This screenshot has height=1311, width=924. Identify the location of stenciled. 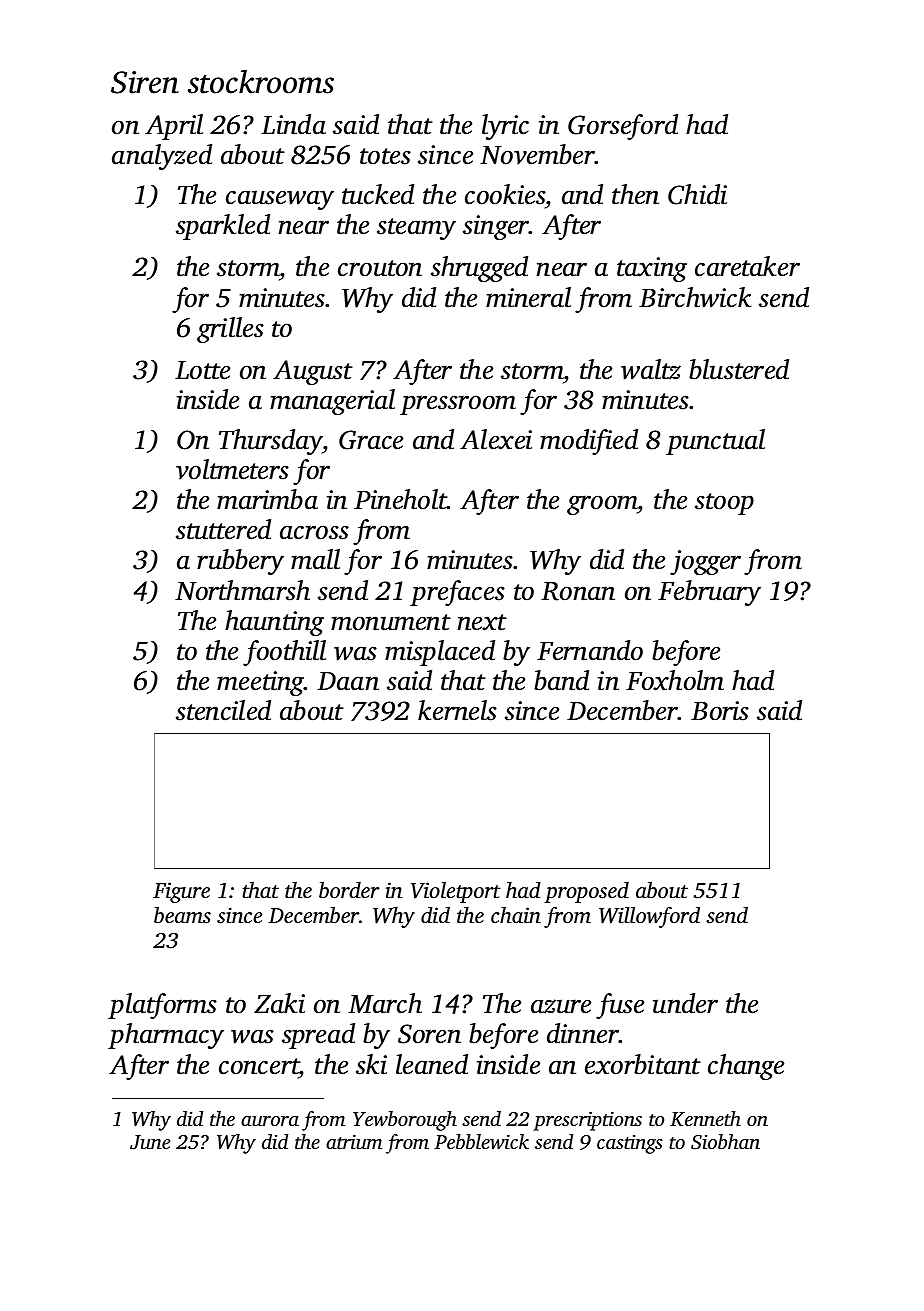
(223, 710).
